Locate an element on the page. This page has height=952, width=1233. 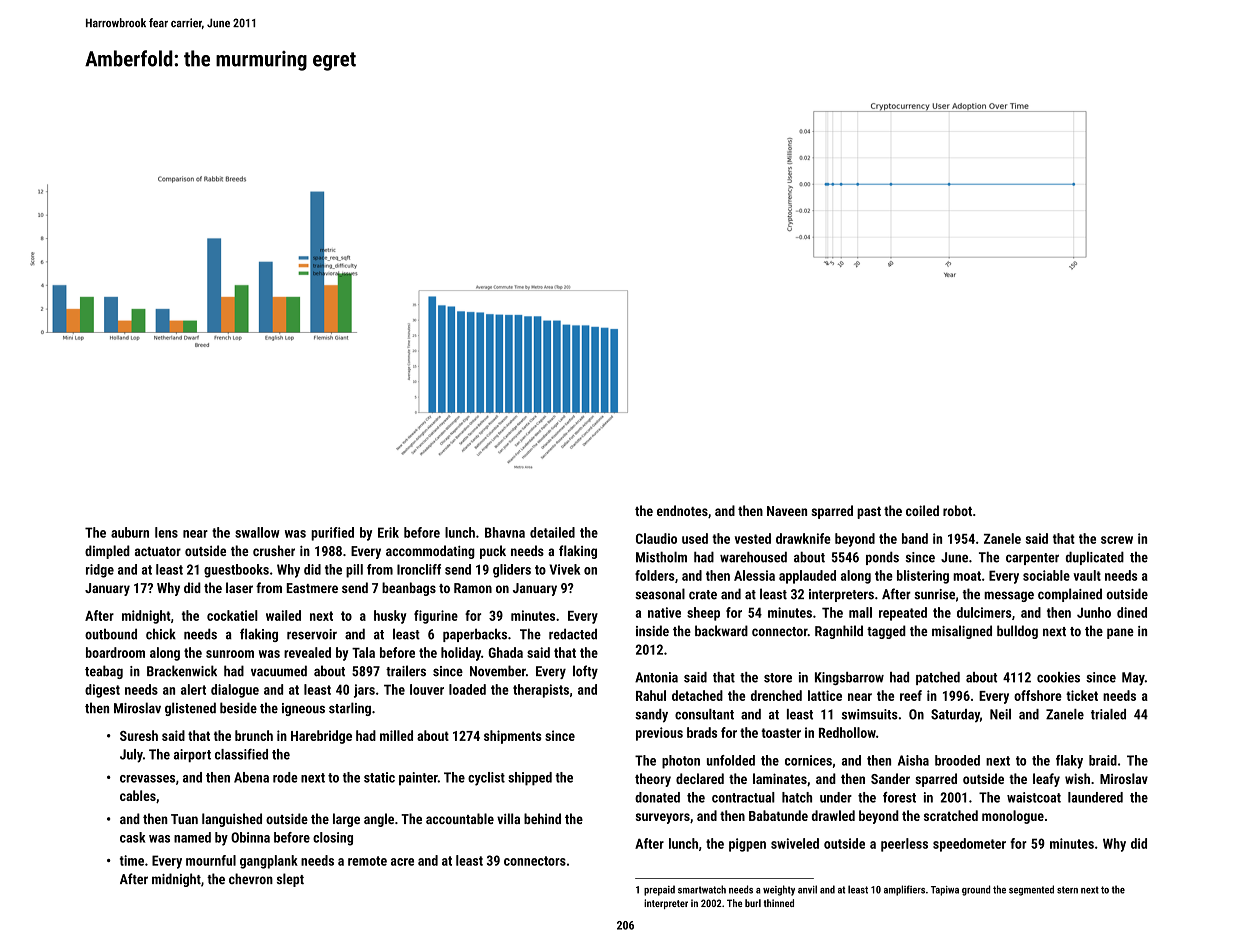
cookies is located at coordinates (1058, 677).
